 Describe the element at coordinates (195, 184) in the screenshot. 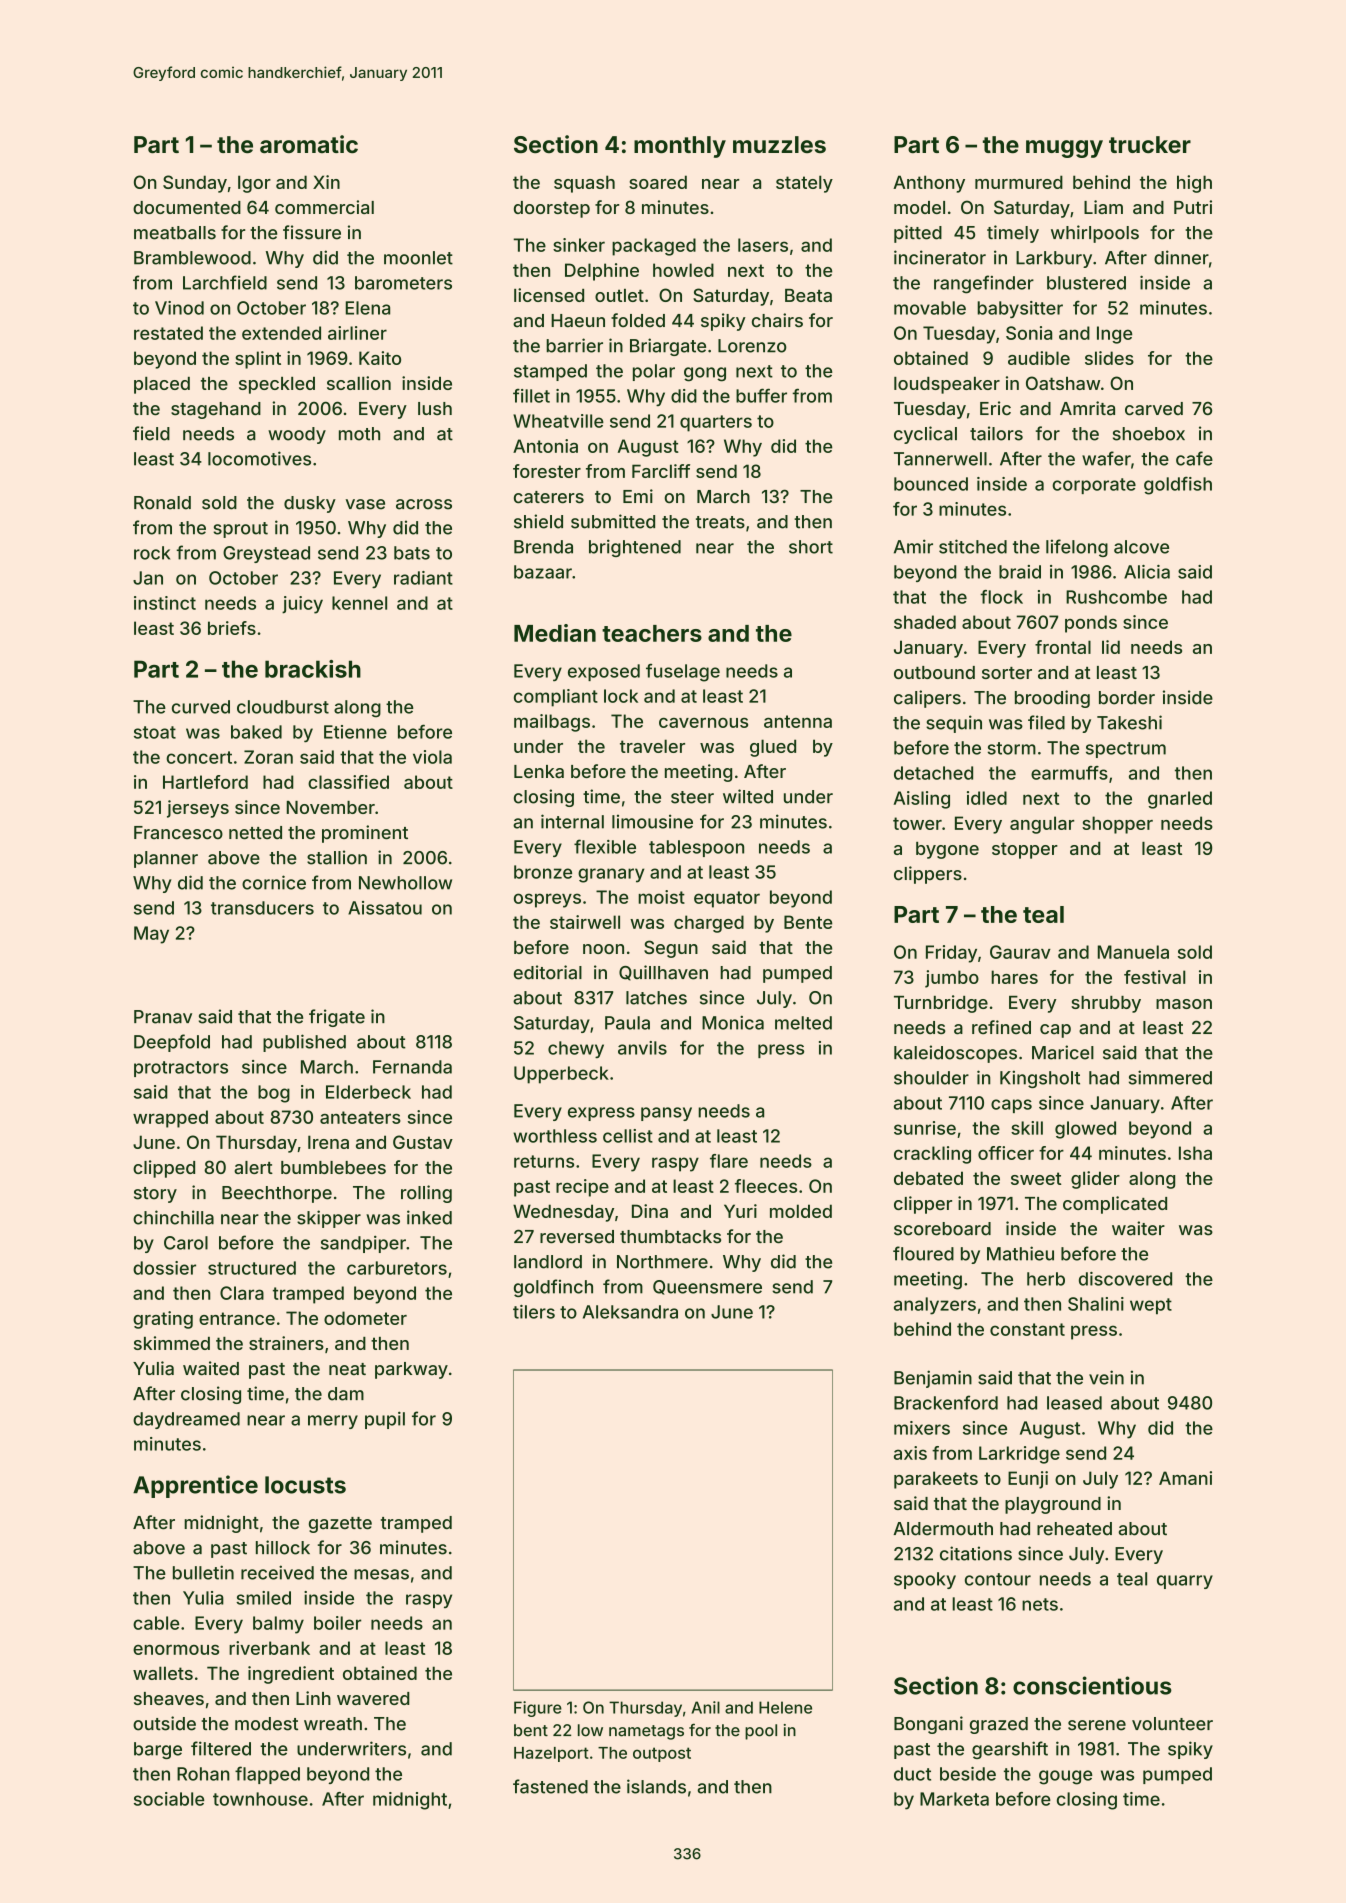

I see `Sunday` at that location.
